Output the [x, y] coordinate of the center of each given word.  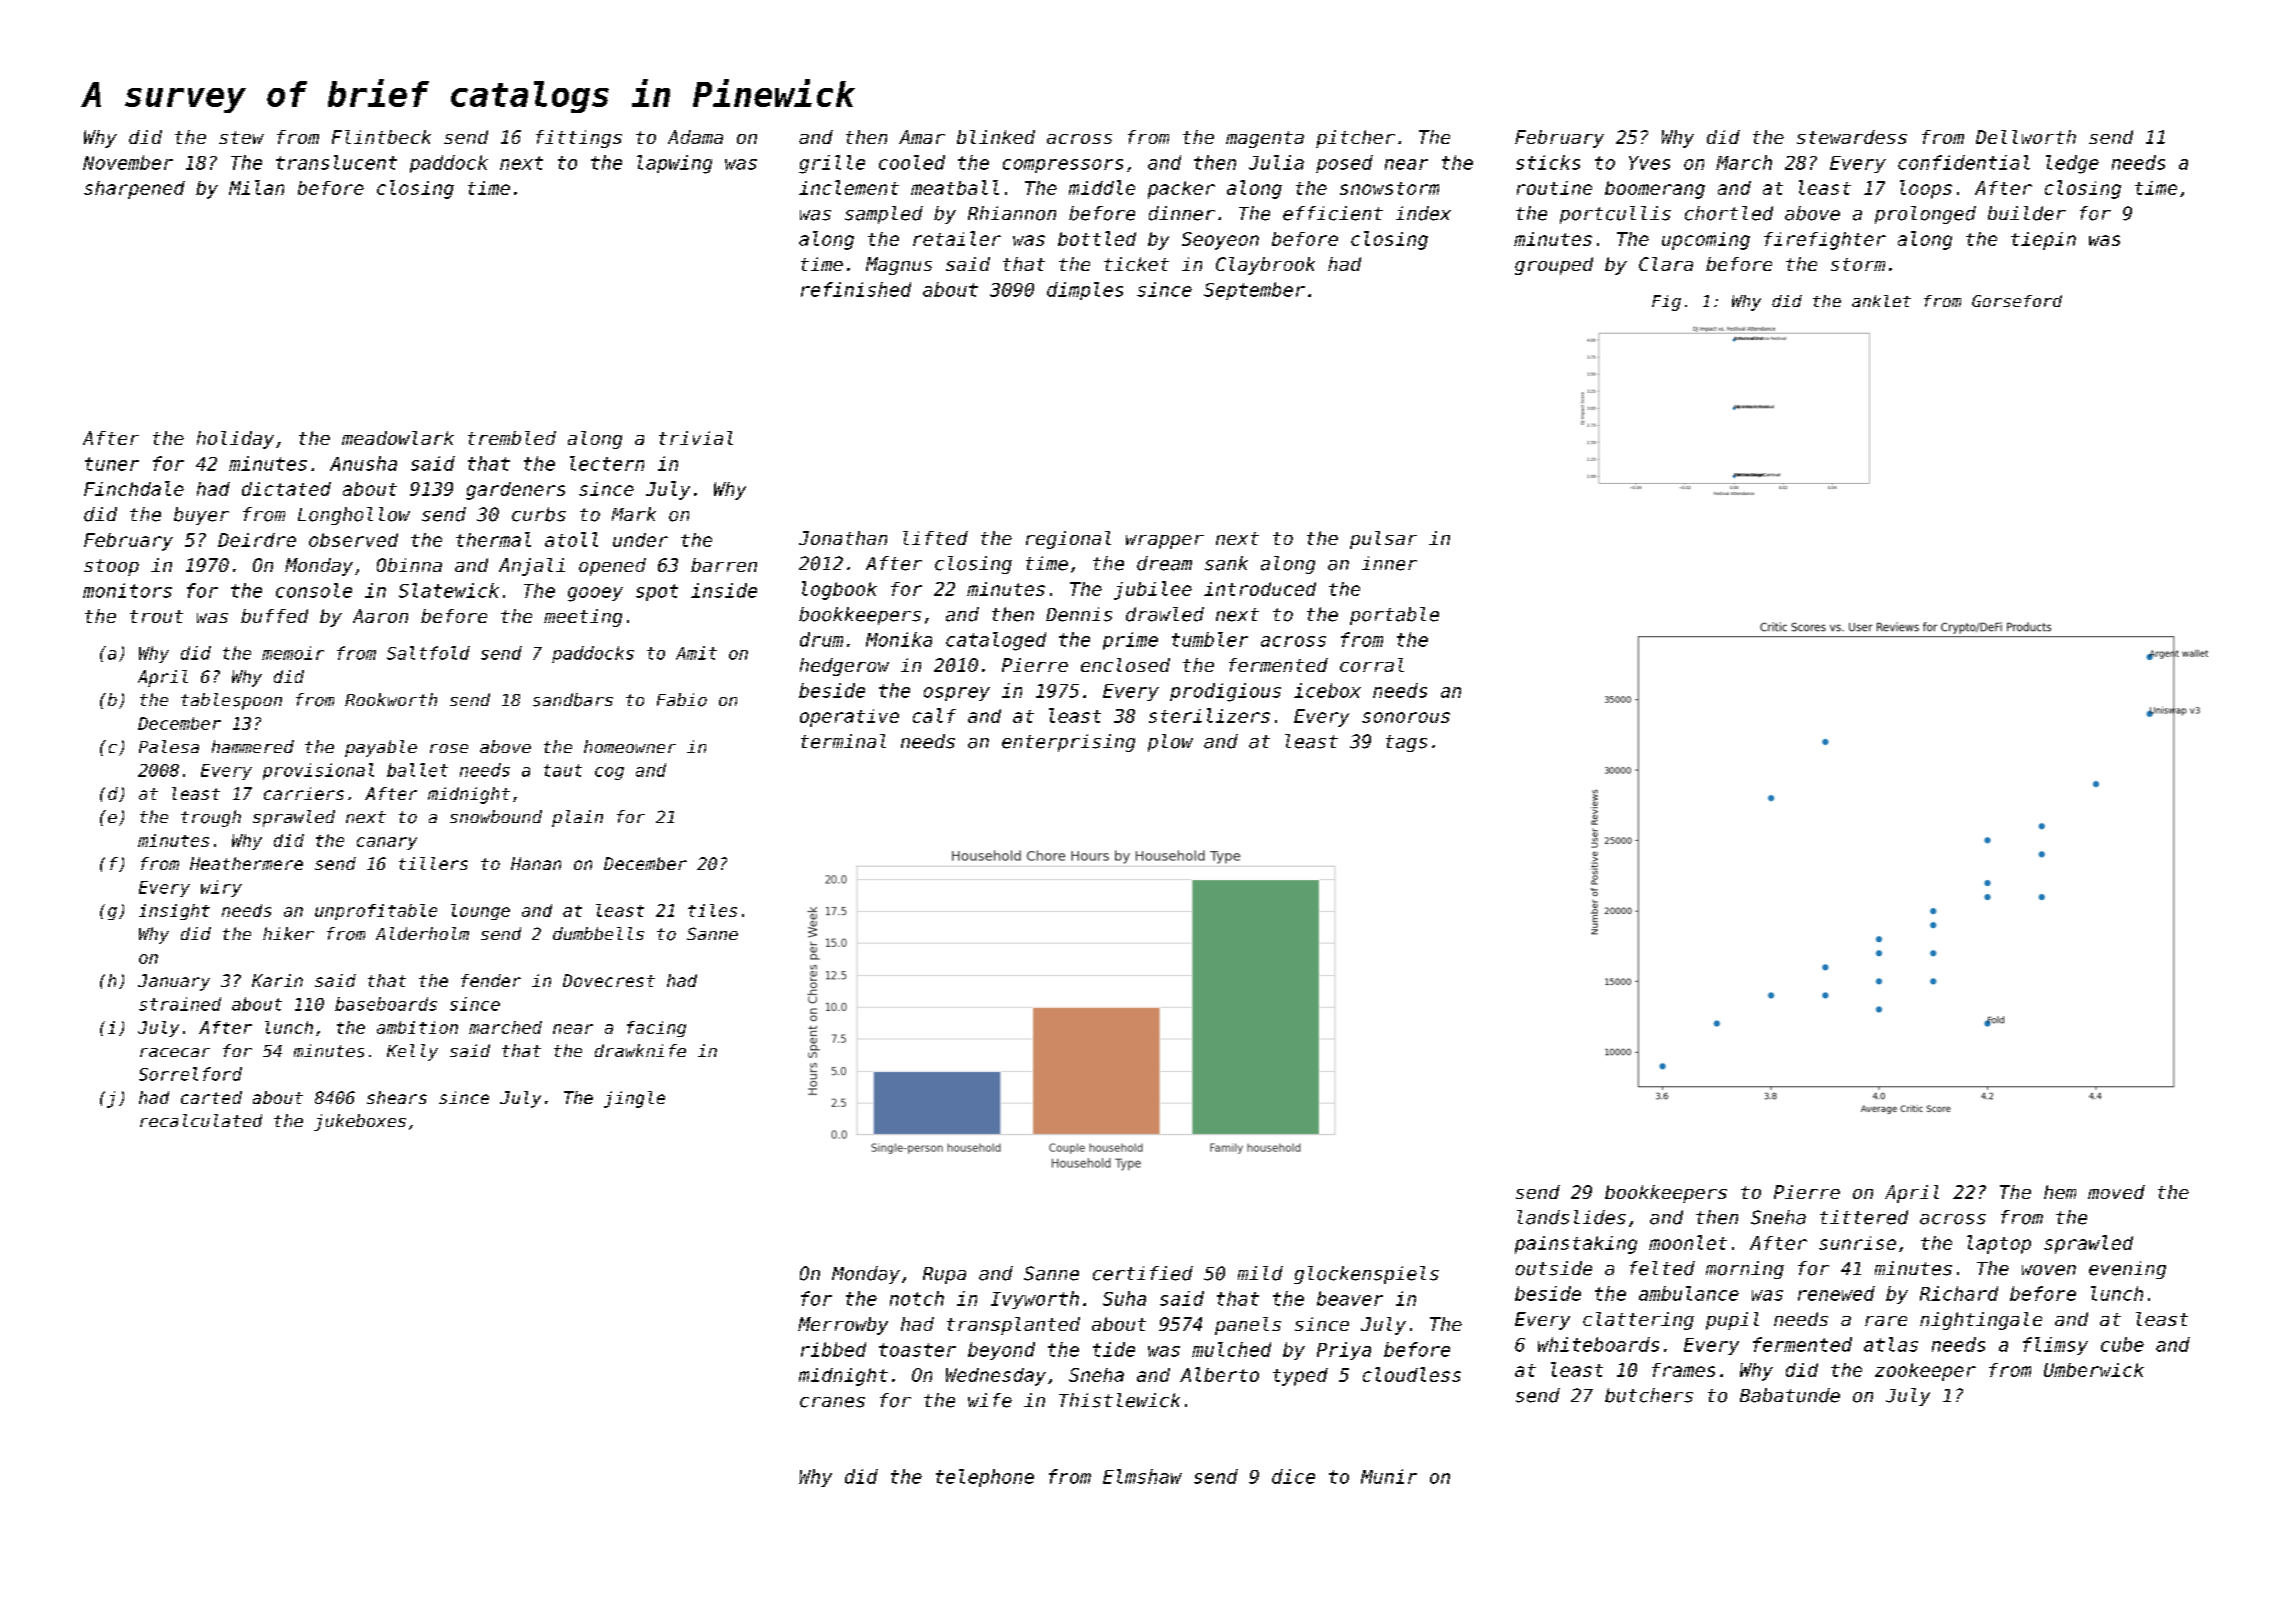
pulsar [1383, 540]
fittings [579, 139]
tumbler [1210, 639]
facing [656, 1029]
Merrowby [843, 1326]
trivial [696, 438]
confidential [1964, 162]
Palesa [169, 746]
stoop [111, 567]
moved [2116, 1192]
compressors [1063, 166]
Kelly [412, 1052]
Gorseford [2017, 301]
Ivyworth [1035, 1300]
